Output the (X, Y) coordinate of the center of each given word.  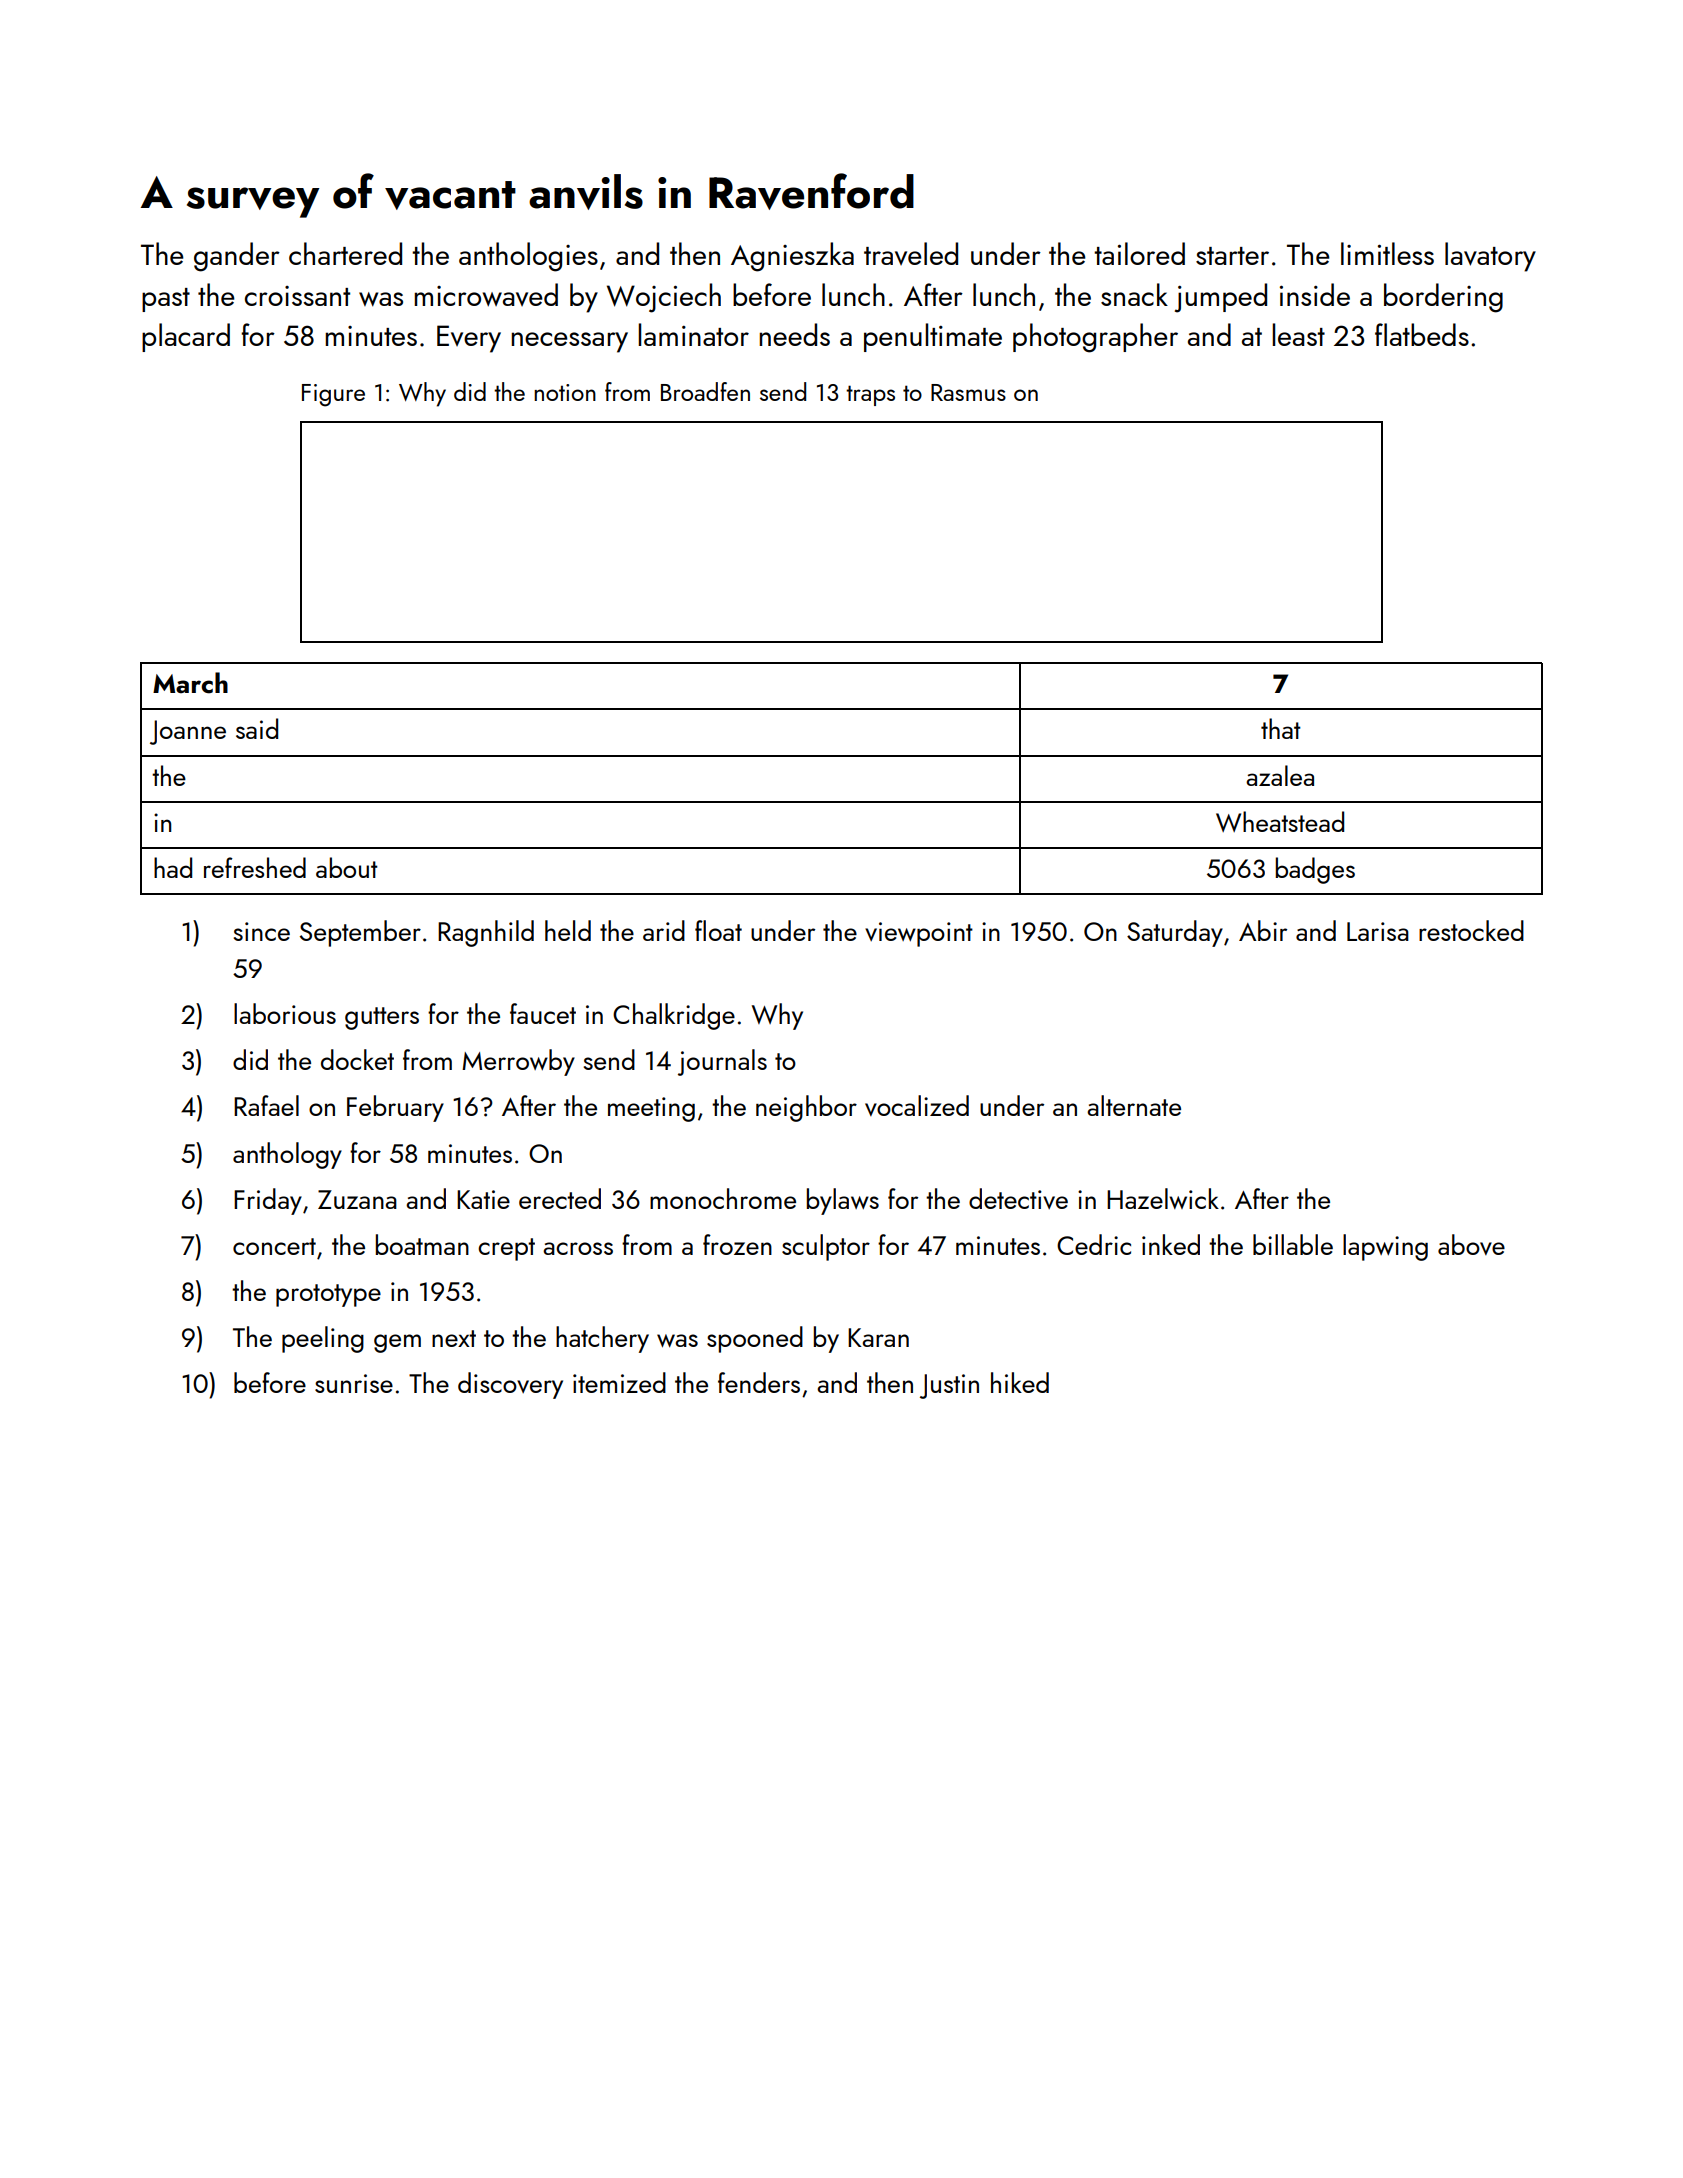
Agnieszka (792, 257)
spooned (755, 1339)
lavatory (1490, 257)
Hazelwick (1163, 1198)
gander (237, 257)
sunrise (354, 1383)
